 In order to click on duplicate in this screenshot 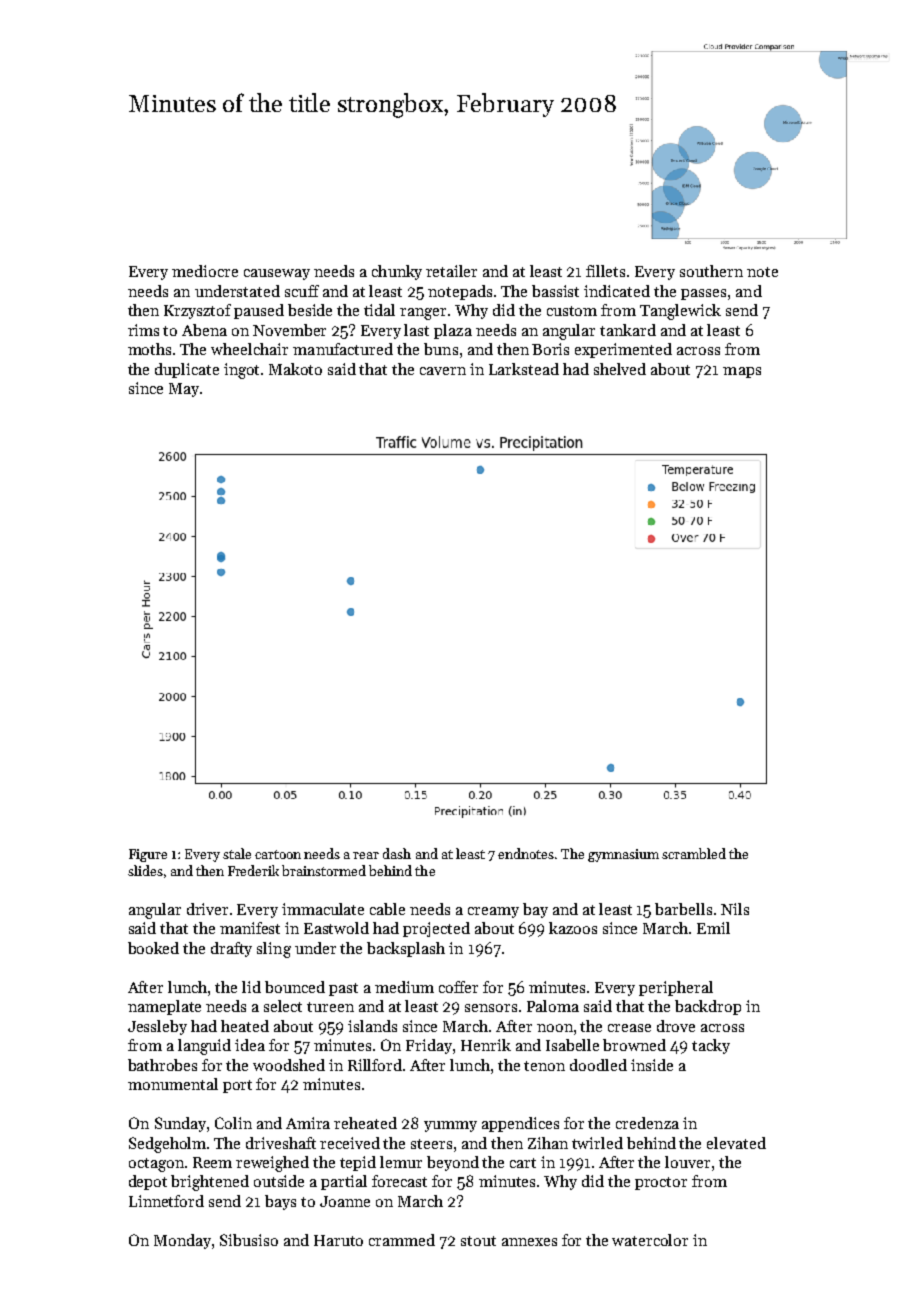, I will do `click(187, 370)`.
